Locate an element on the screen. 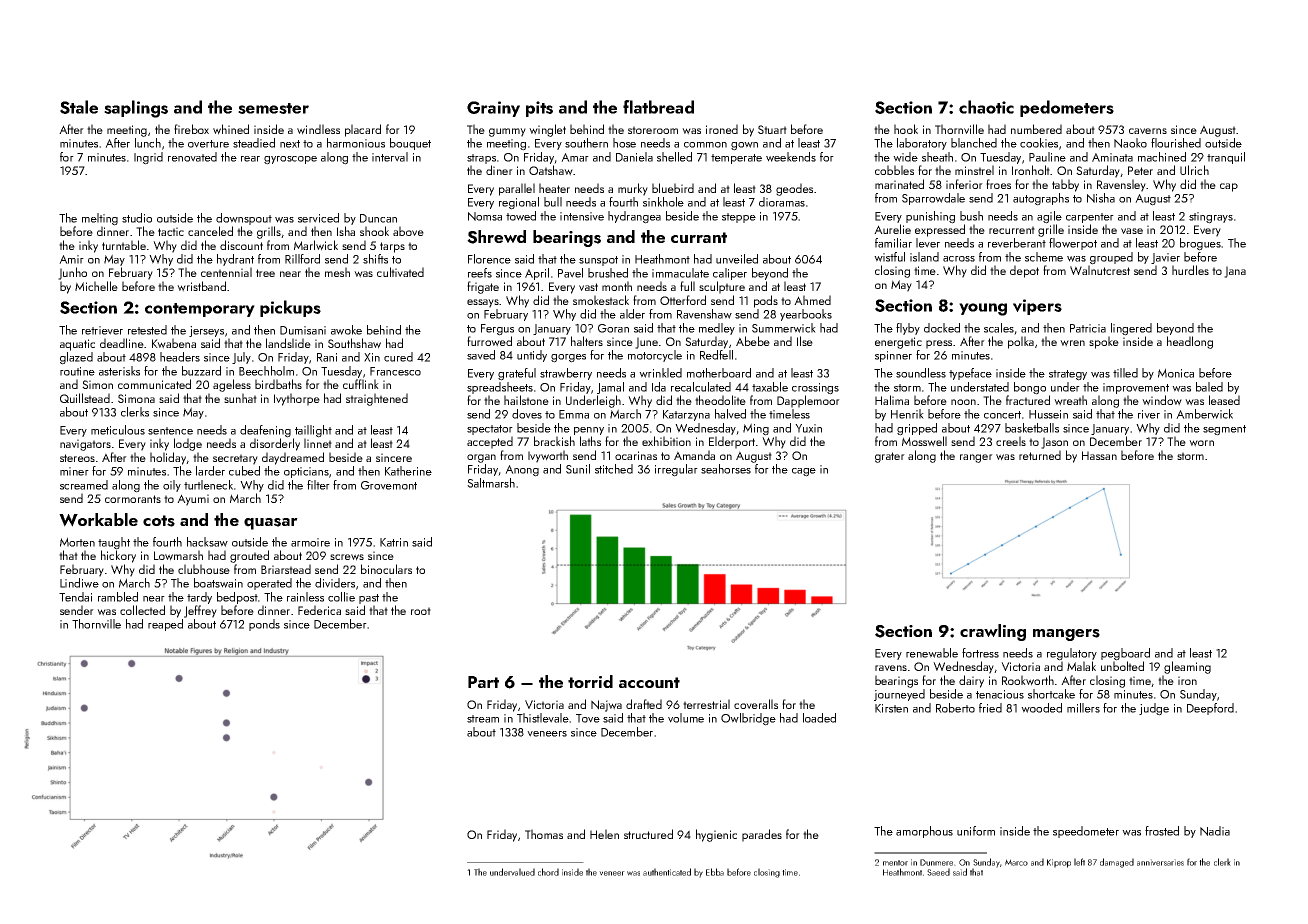 This screenshot has height=924, width=1308. reaped is located at coordinates (165, 625).
